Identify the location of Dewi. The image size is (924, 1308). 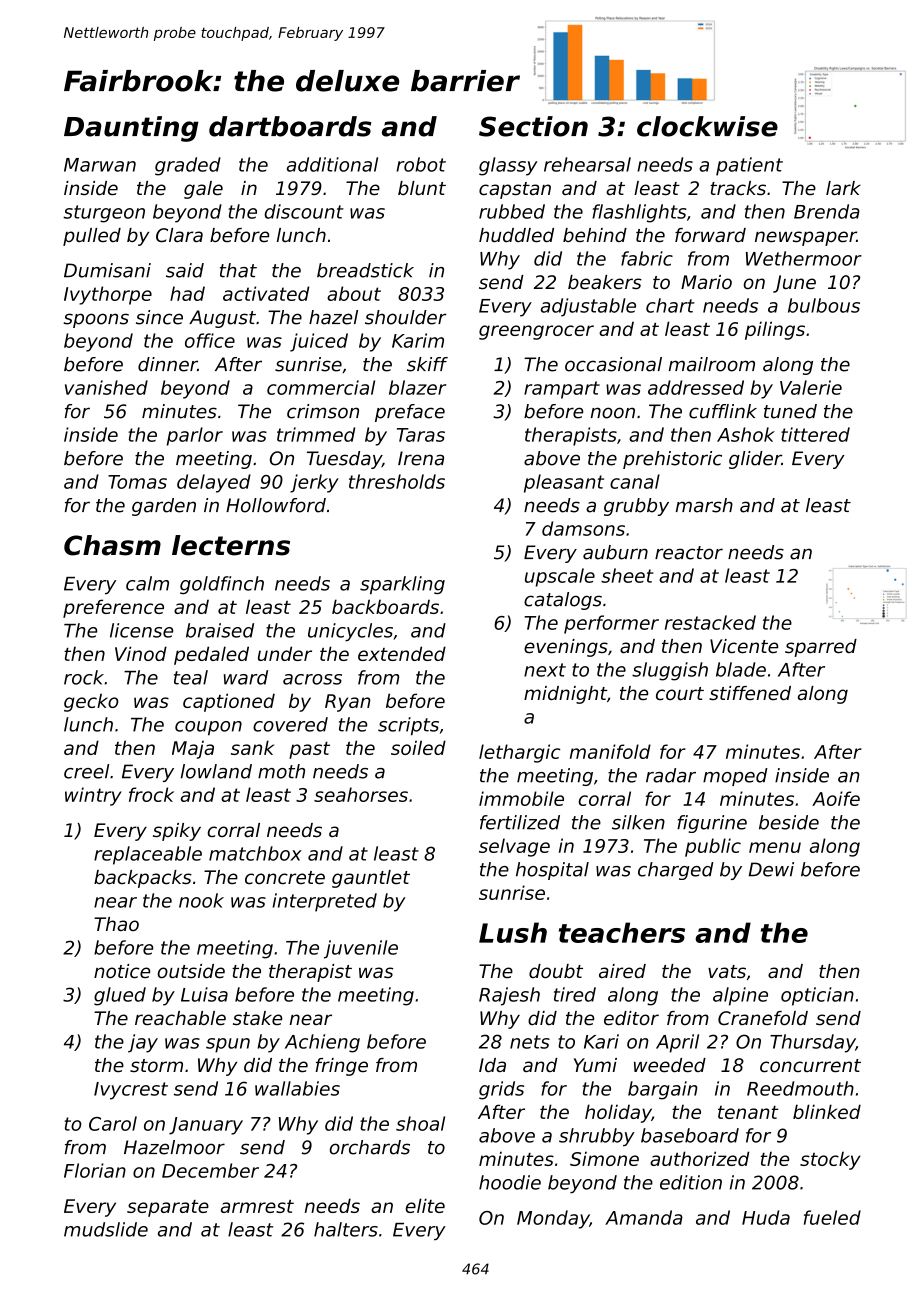
(771, 869).
